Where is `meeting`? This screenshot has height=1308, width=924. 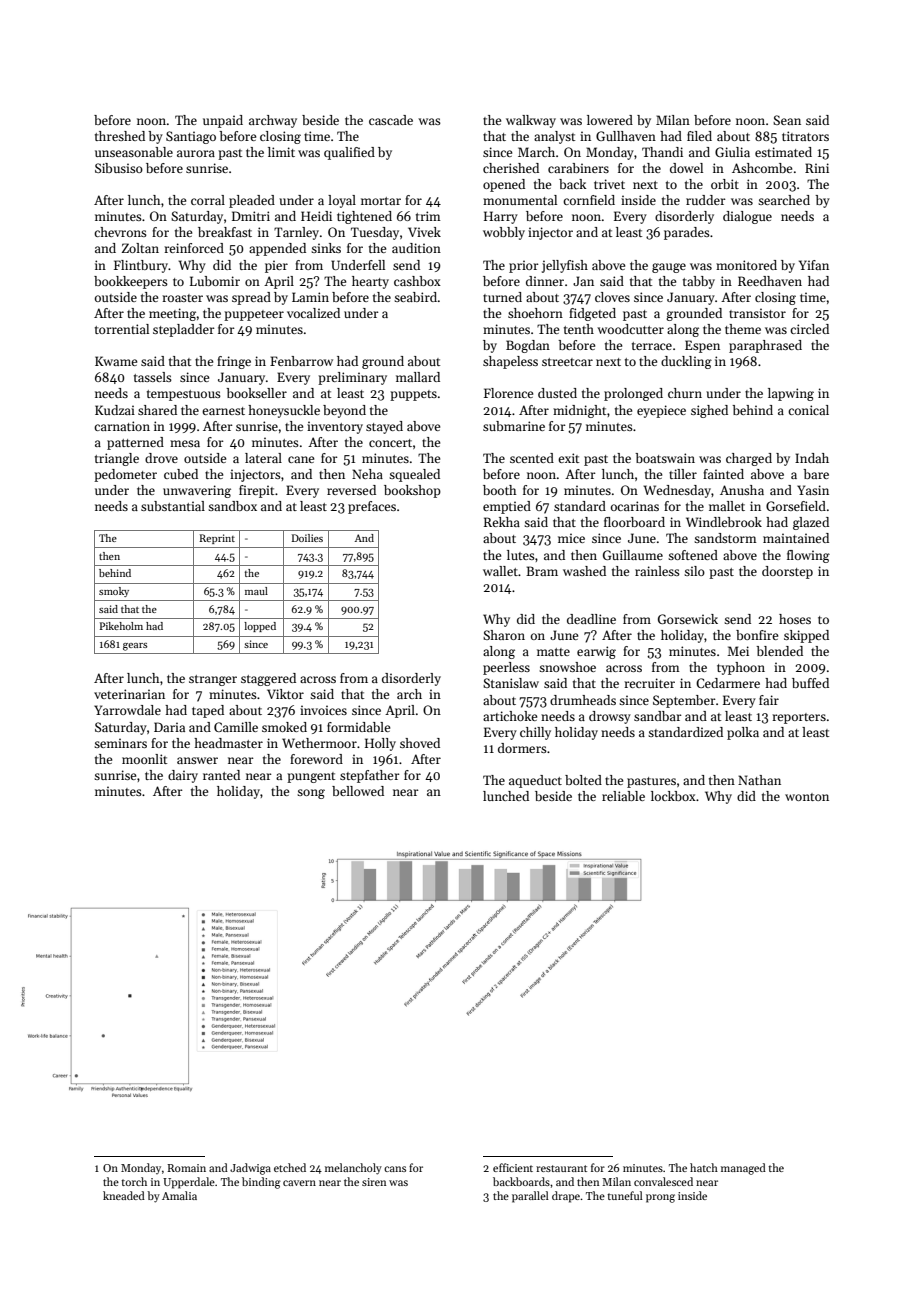 meeting is located at coordinates (172, 314).
